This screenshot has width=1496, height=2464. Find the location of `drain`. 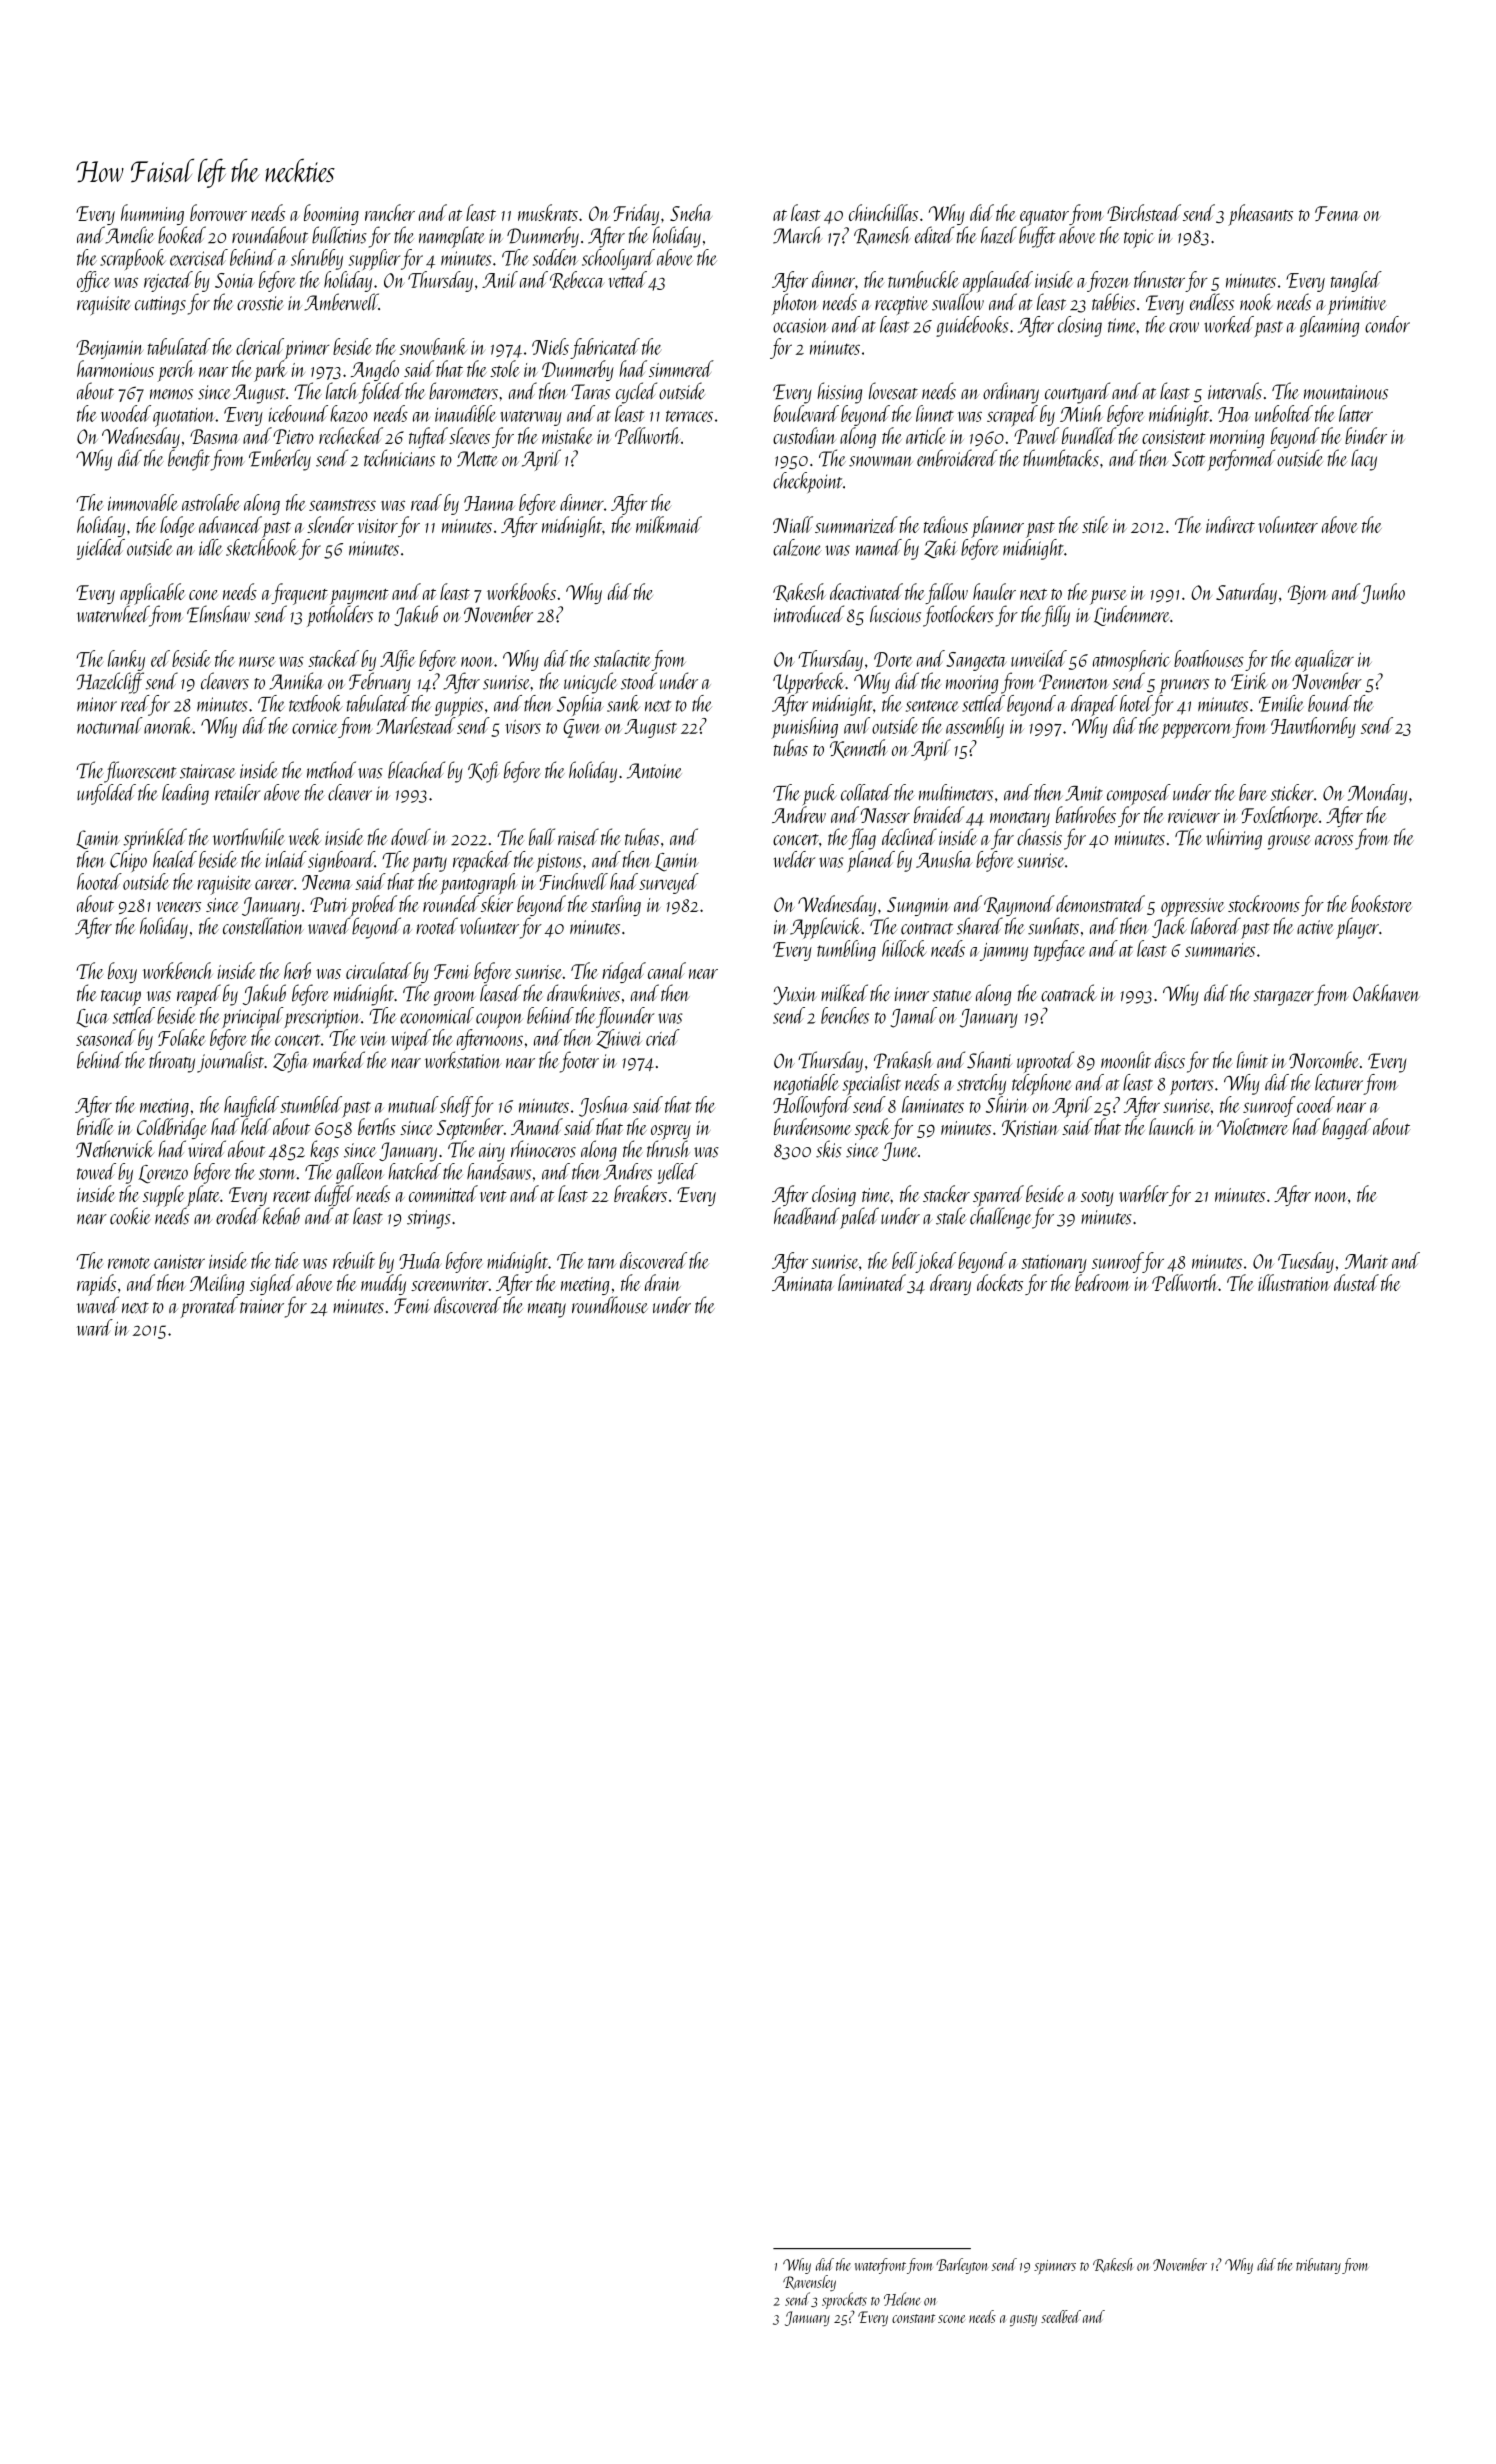

drain is located at coordinates (663, 1282).
